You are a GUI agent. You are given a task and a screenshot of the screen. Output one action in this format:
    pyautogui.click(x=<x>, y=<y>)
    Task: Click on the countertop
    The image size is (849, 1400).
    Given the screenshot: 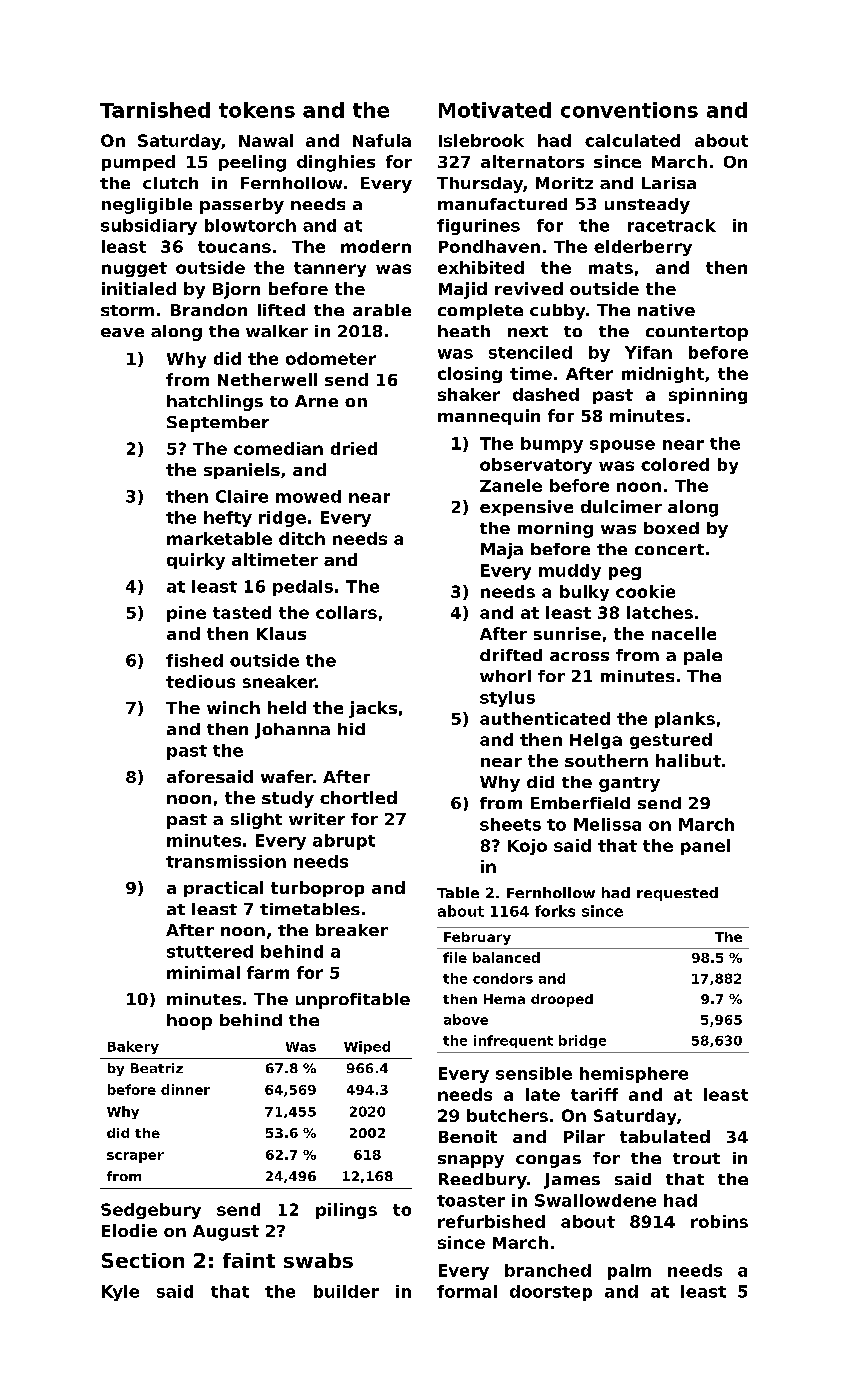 What is the action you would take?
    pyautogui.click(x=697, y=333)
